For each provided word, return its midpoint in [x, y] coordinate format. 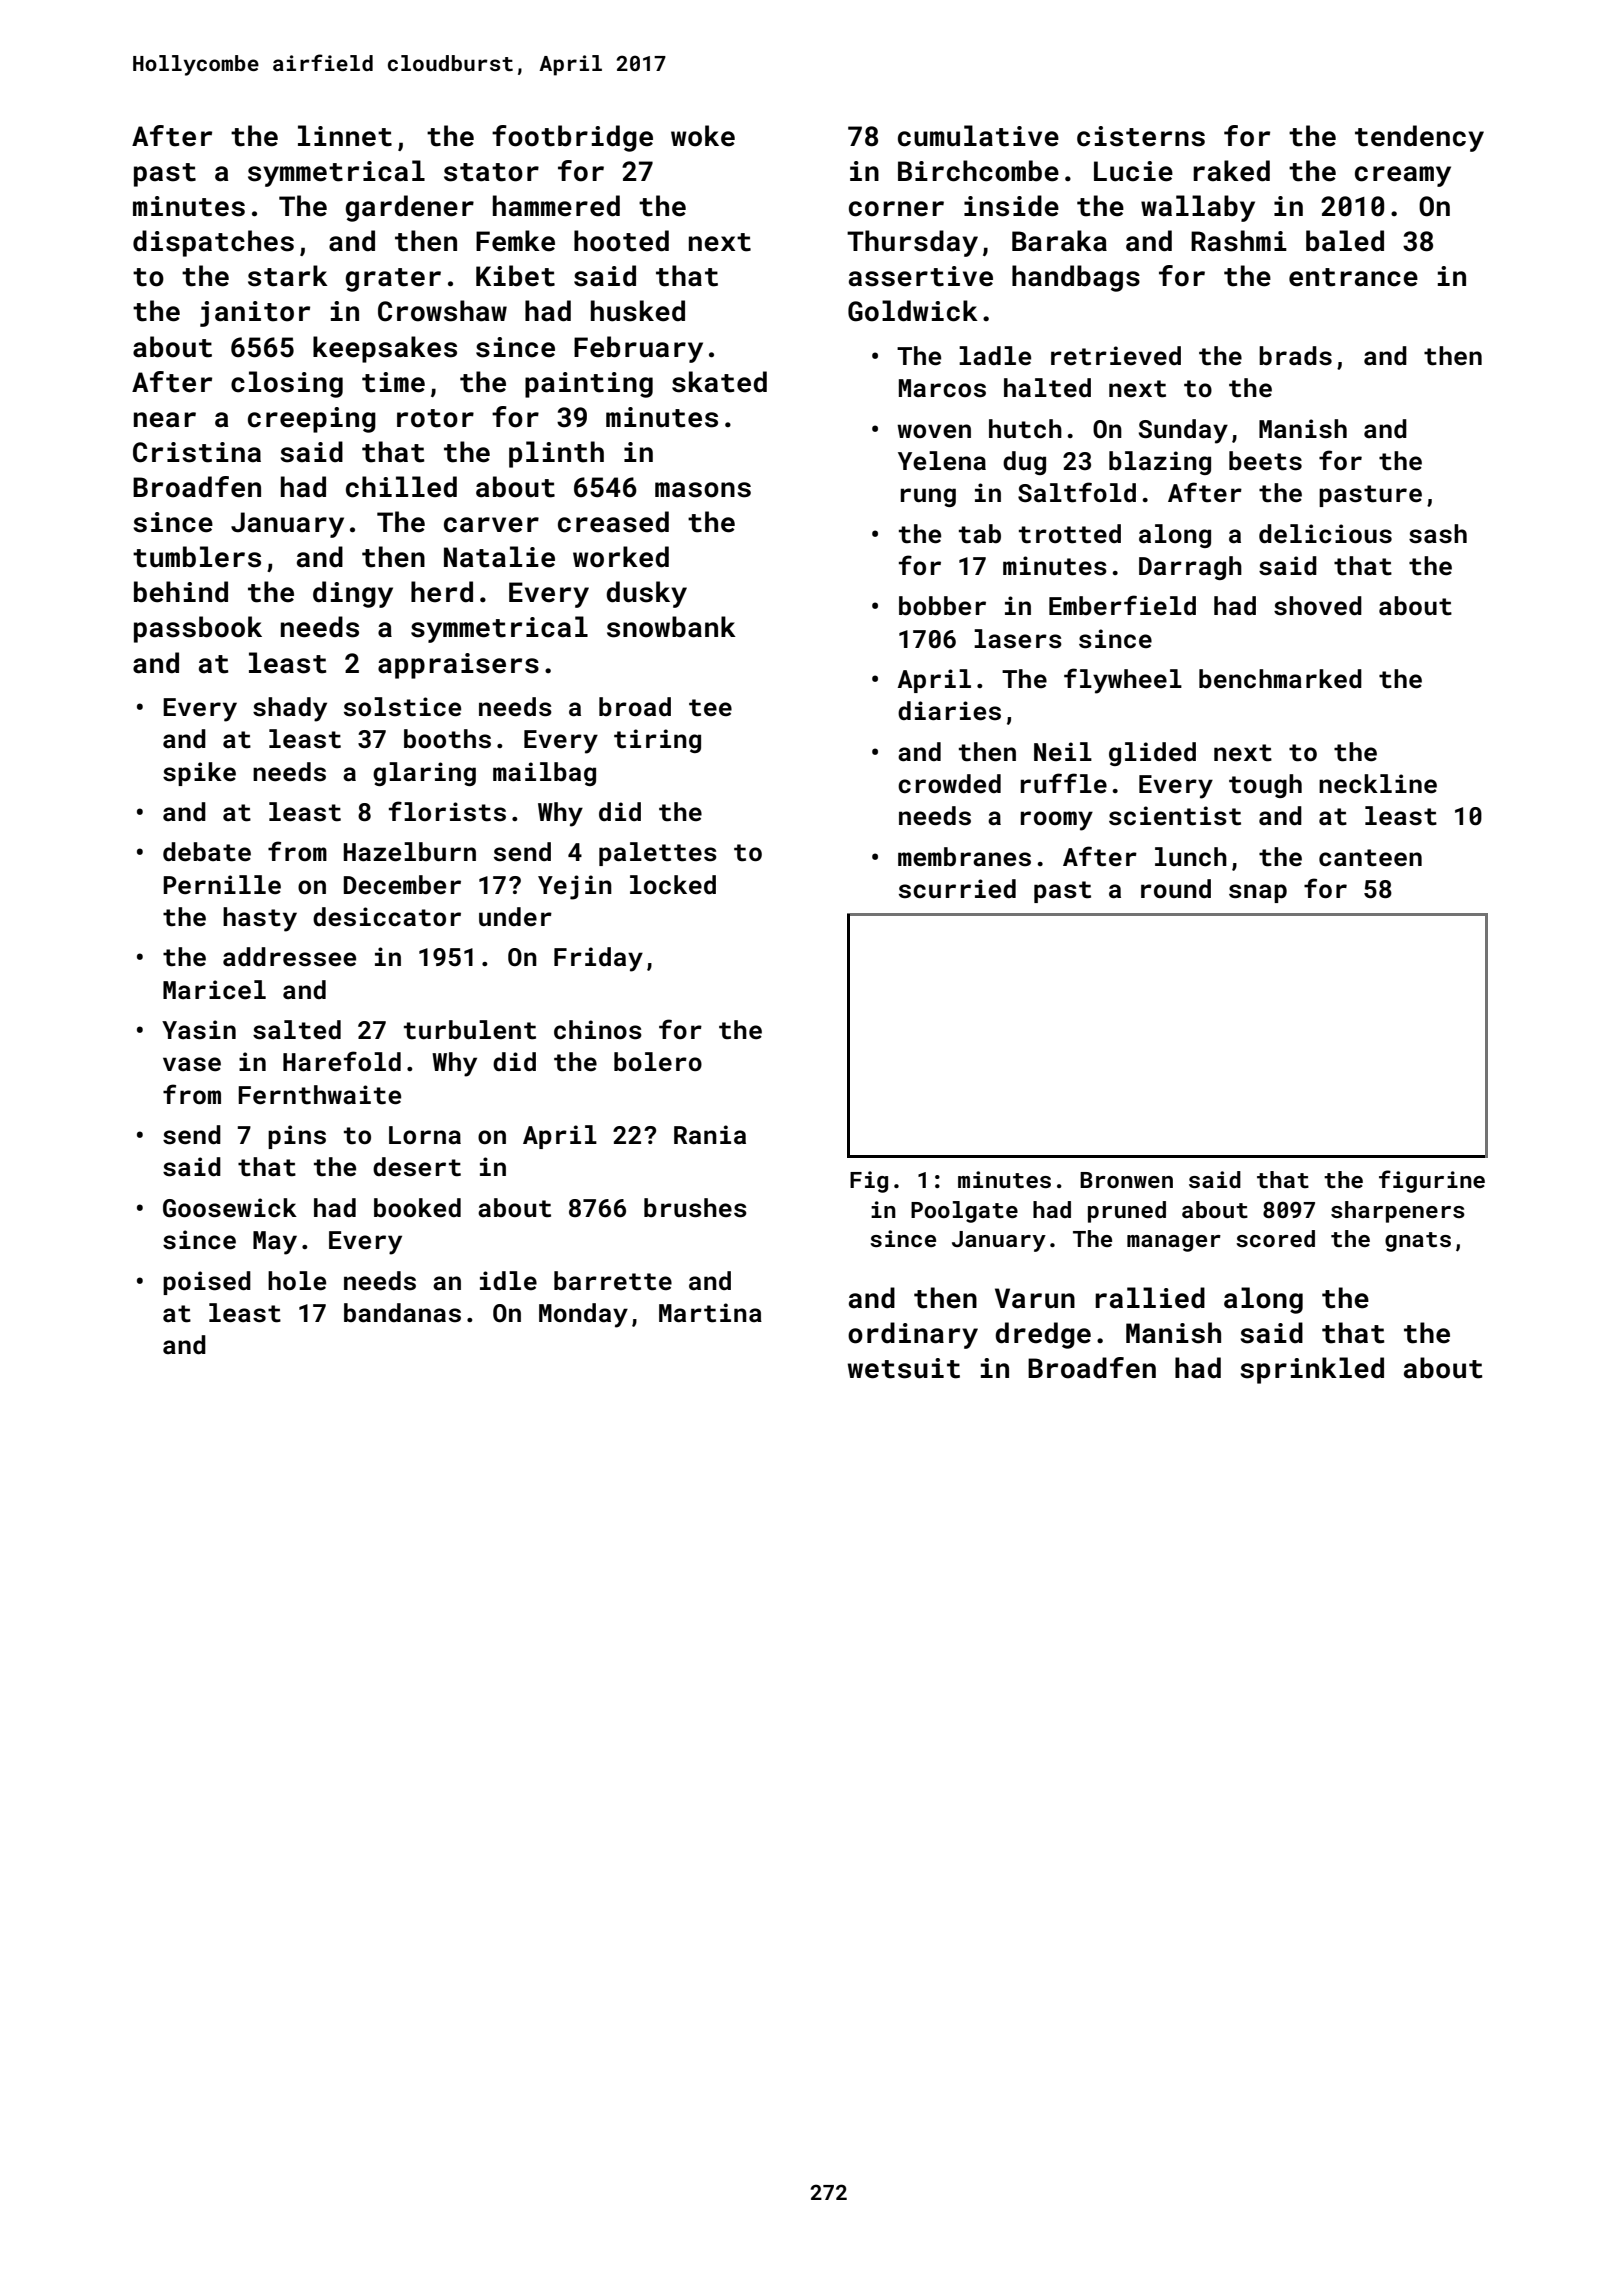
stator [491, 172]
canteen [1370, 858]
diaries [949, 711]
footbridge [572, 138]
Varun [1035, 1298]
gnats [1418, 1242]
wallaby [1198, 208]
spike [199, 774]
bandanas [402, 1313]
